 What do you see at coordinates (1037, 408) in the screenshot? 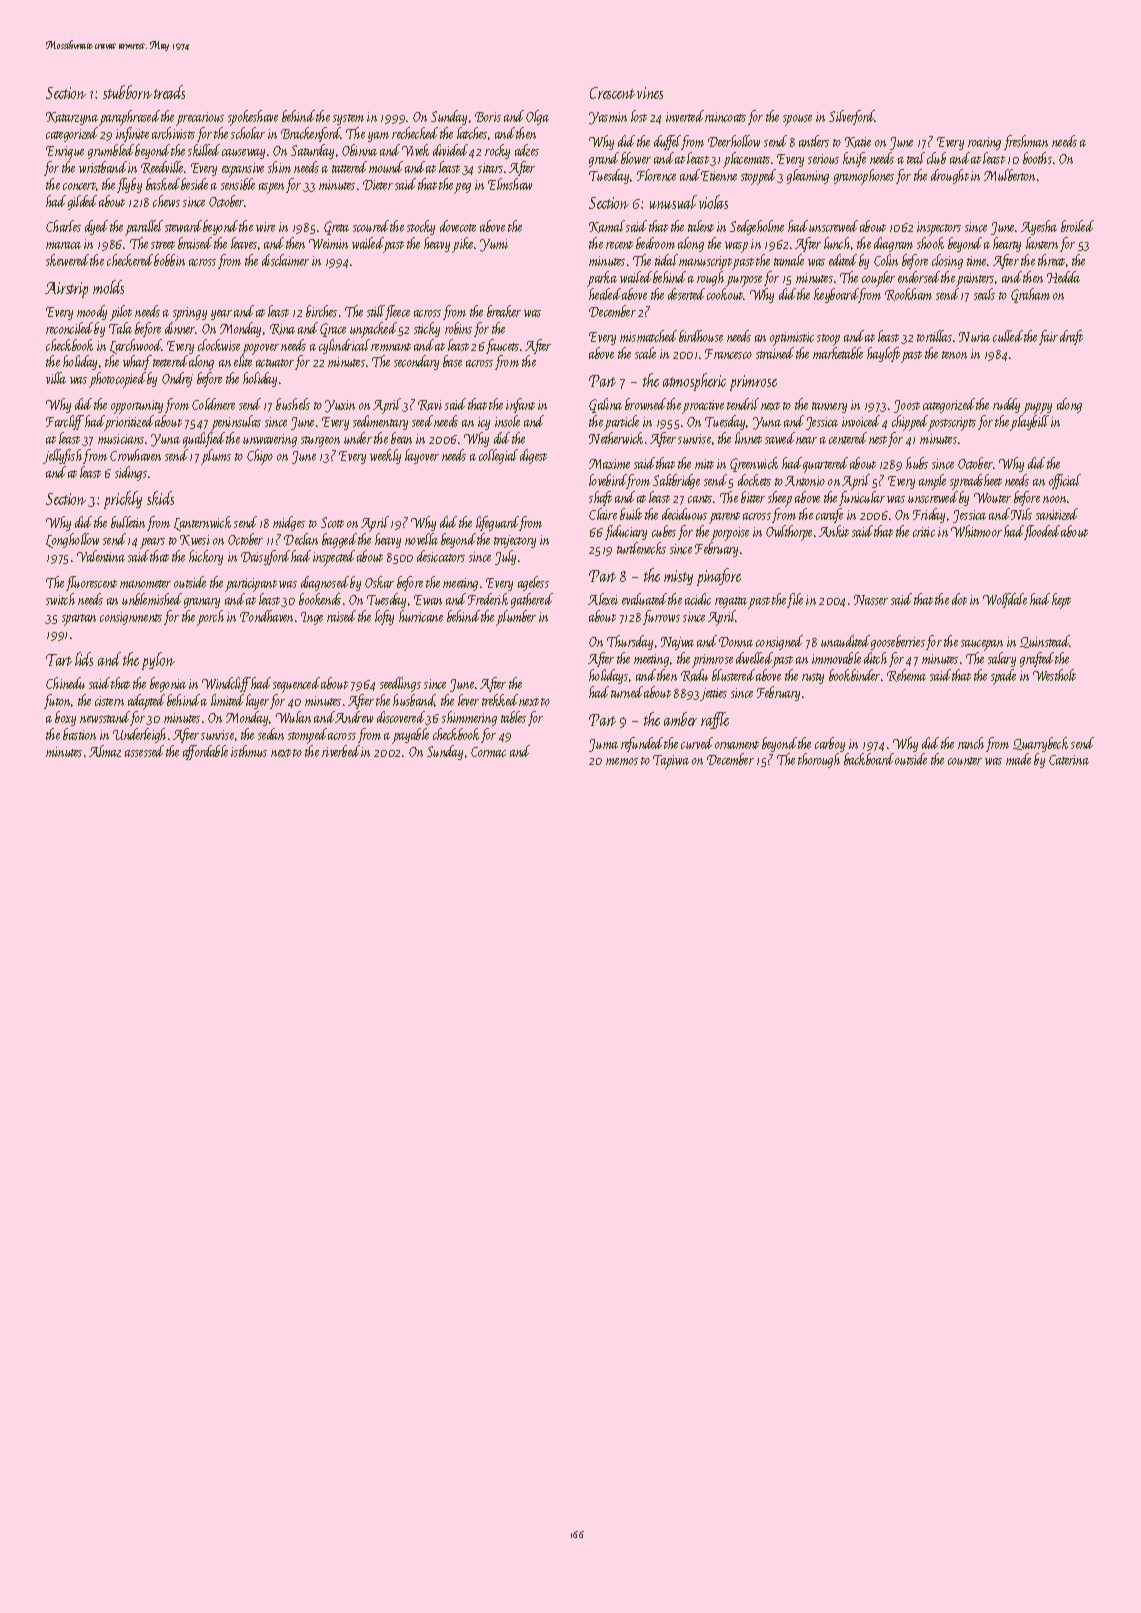
I see `puppy` at bounding box center [1037, 408].
